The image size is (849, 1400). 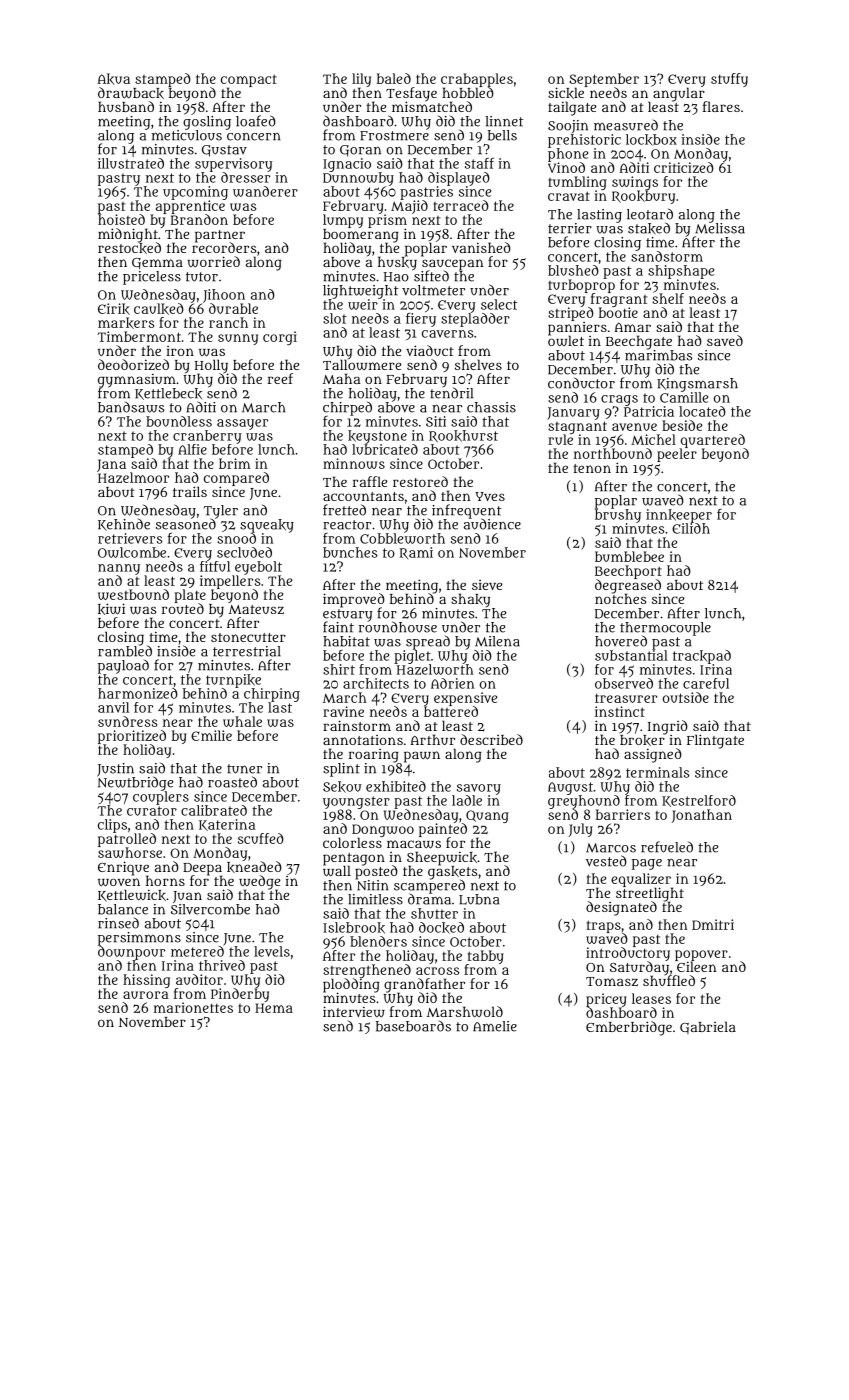 I want to click on Amelie, so click(x=495, y=1026).
